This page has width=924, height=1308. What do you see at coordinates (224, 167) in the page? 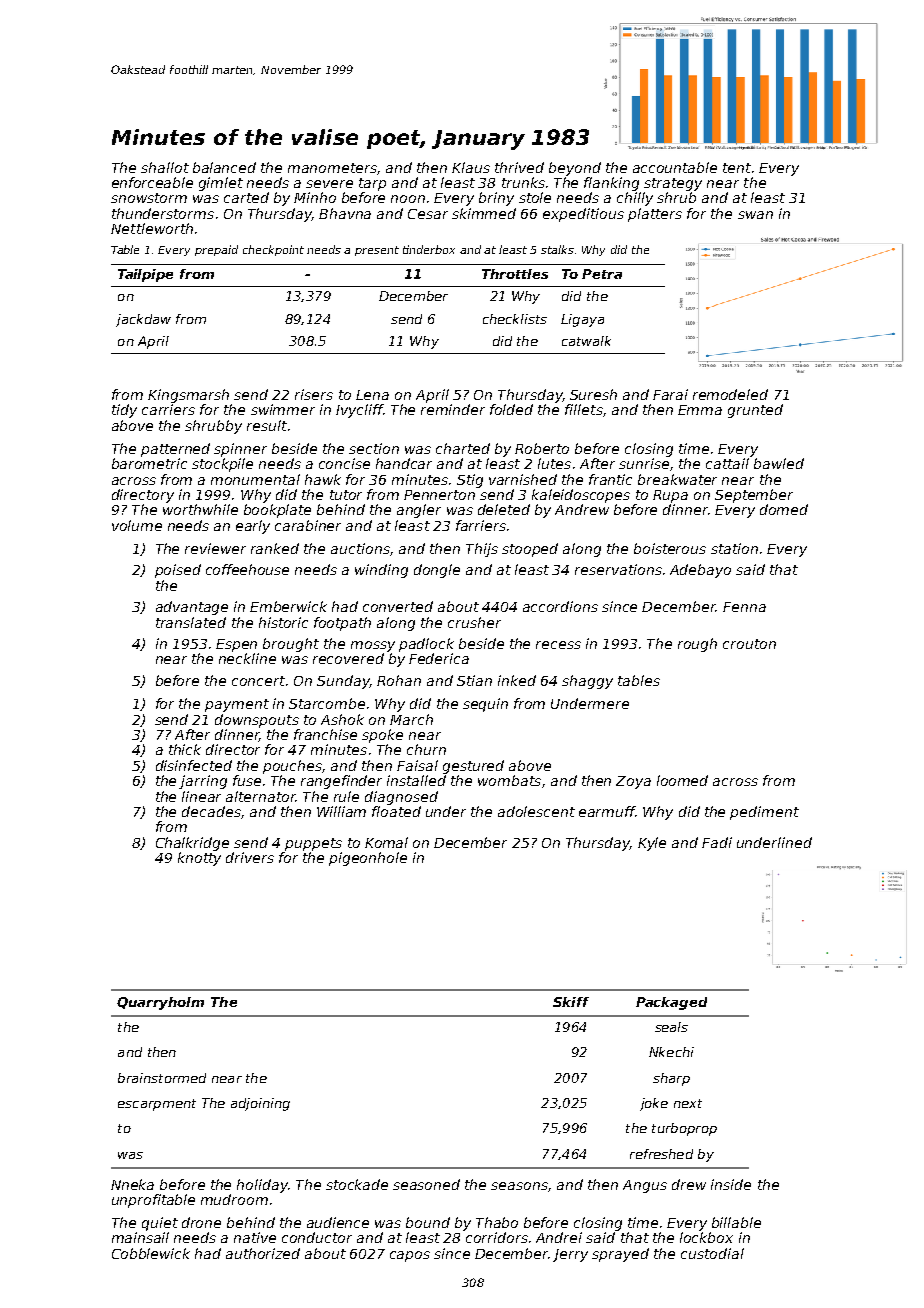
I see `balanced` at bounding box center [224, 167].
